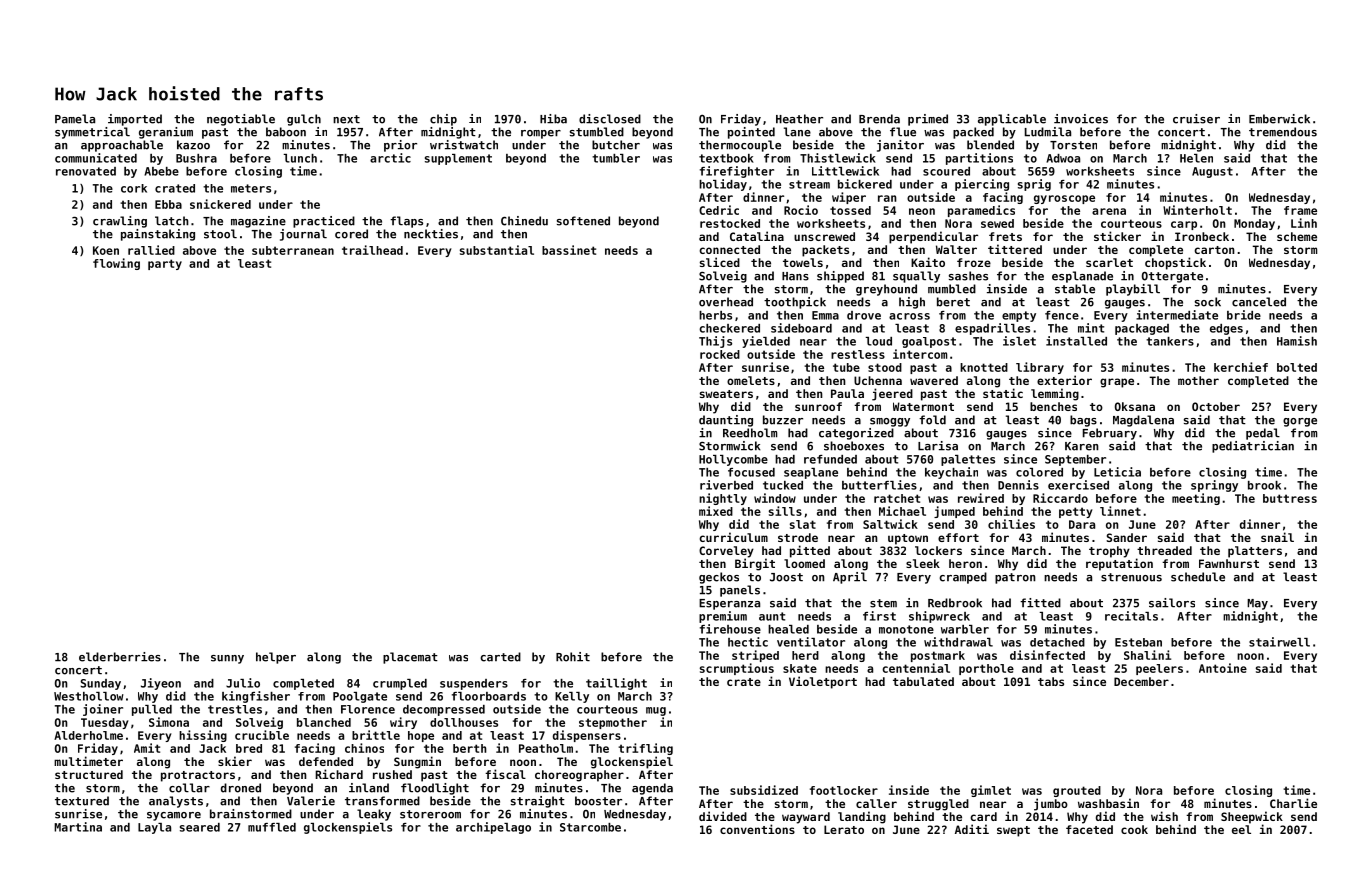 This screenshot has width=1372, height=887. Describe the element at coordinates (616, 684) in the screenshot. I see `taillight` at that location.
